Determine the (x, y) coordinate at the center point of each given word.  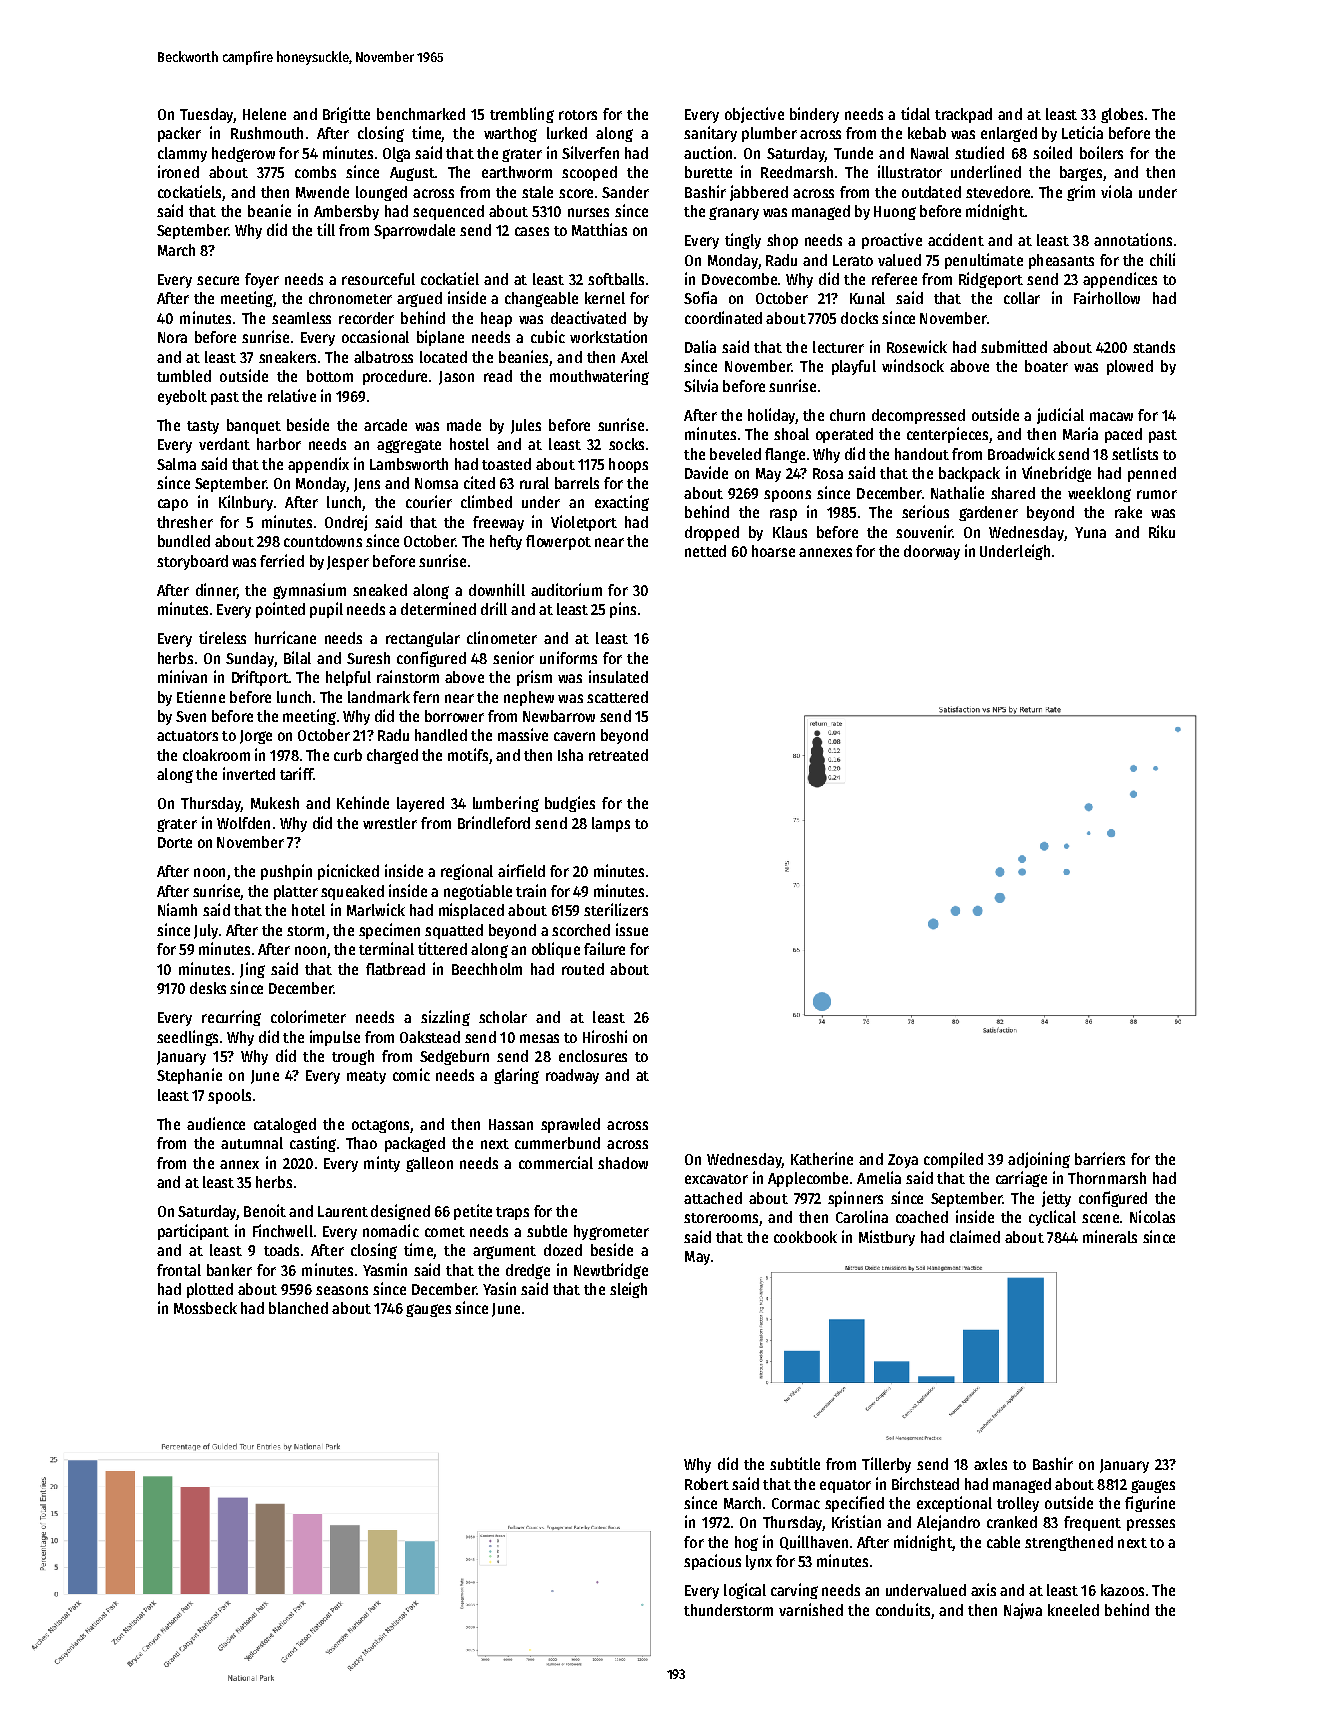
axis (983, 1589)
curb (348, 755)
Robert (707, 1484)
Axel (634, 357)
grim (1081, 193)
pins (623, 610)
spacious (712, 1562)
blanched (298, 1308)
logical (745, 1591)
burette (708, 172)
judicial (1060, 416)
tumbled (184, 376)
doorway (932, 552)
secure (218, 280)
